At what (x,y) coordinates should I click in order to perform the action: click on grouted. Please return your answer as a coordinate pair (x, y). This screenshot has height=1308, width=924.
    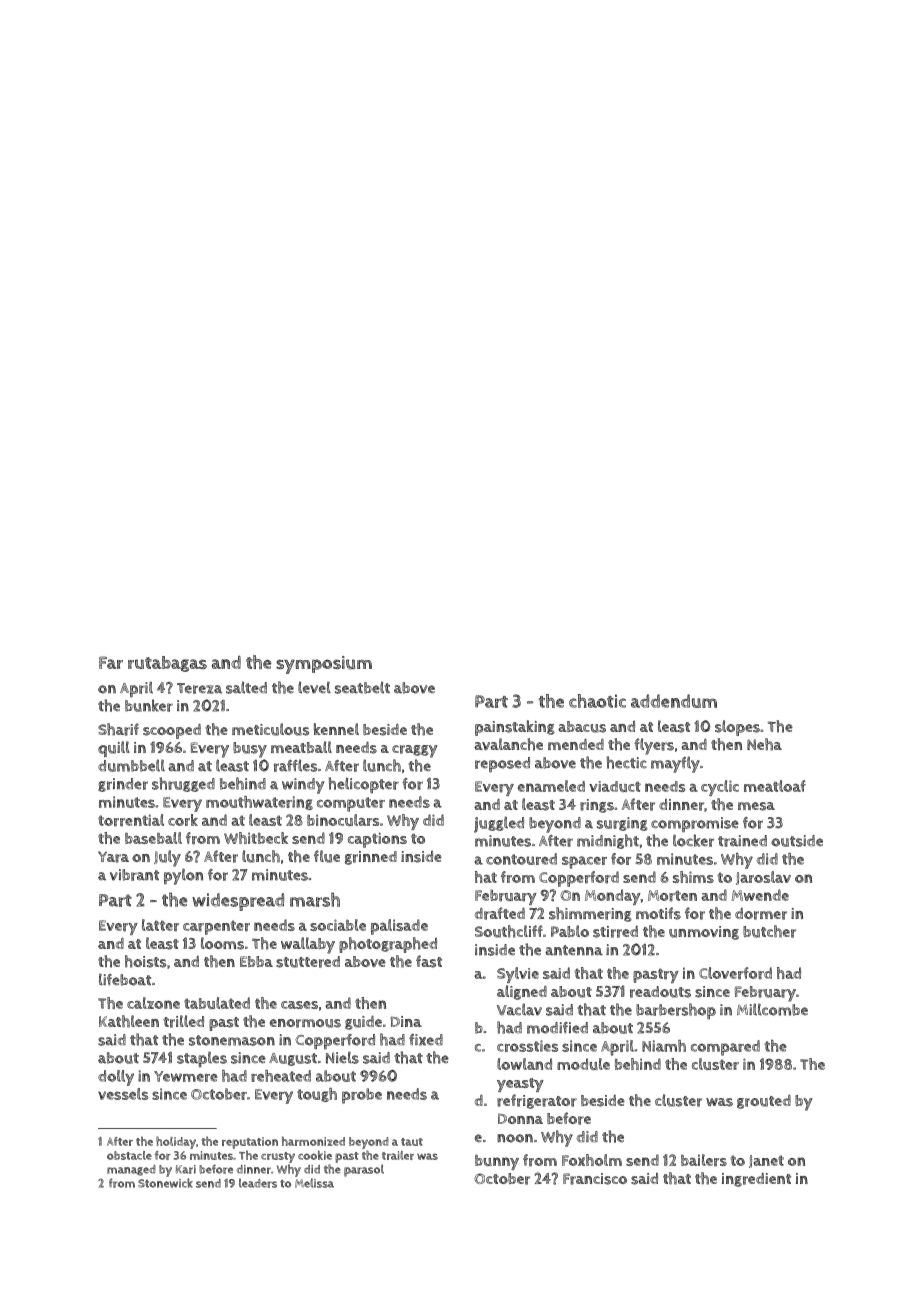
    Looking at the image, I should click on (764, 1102).
